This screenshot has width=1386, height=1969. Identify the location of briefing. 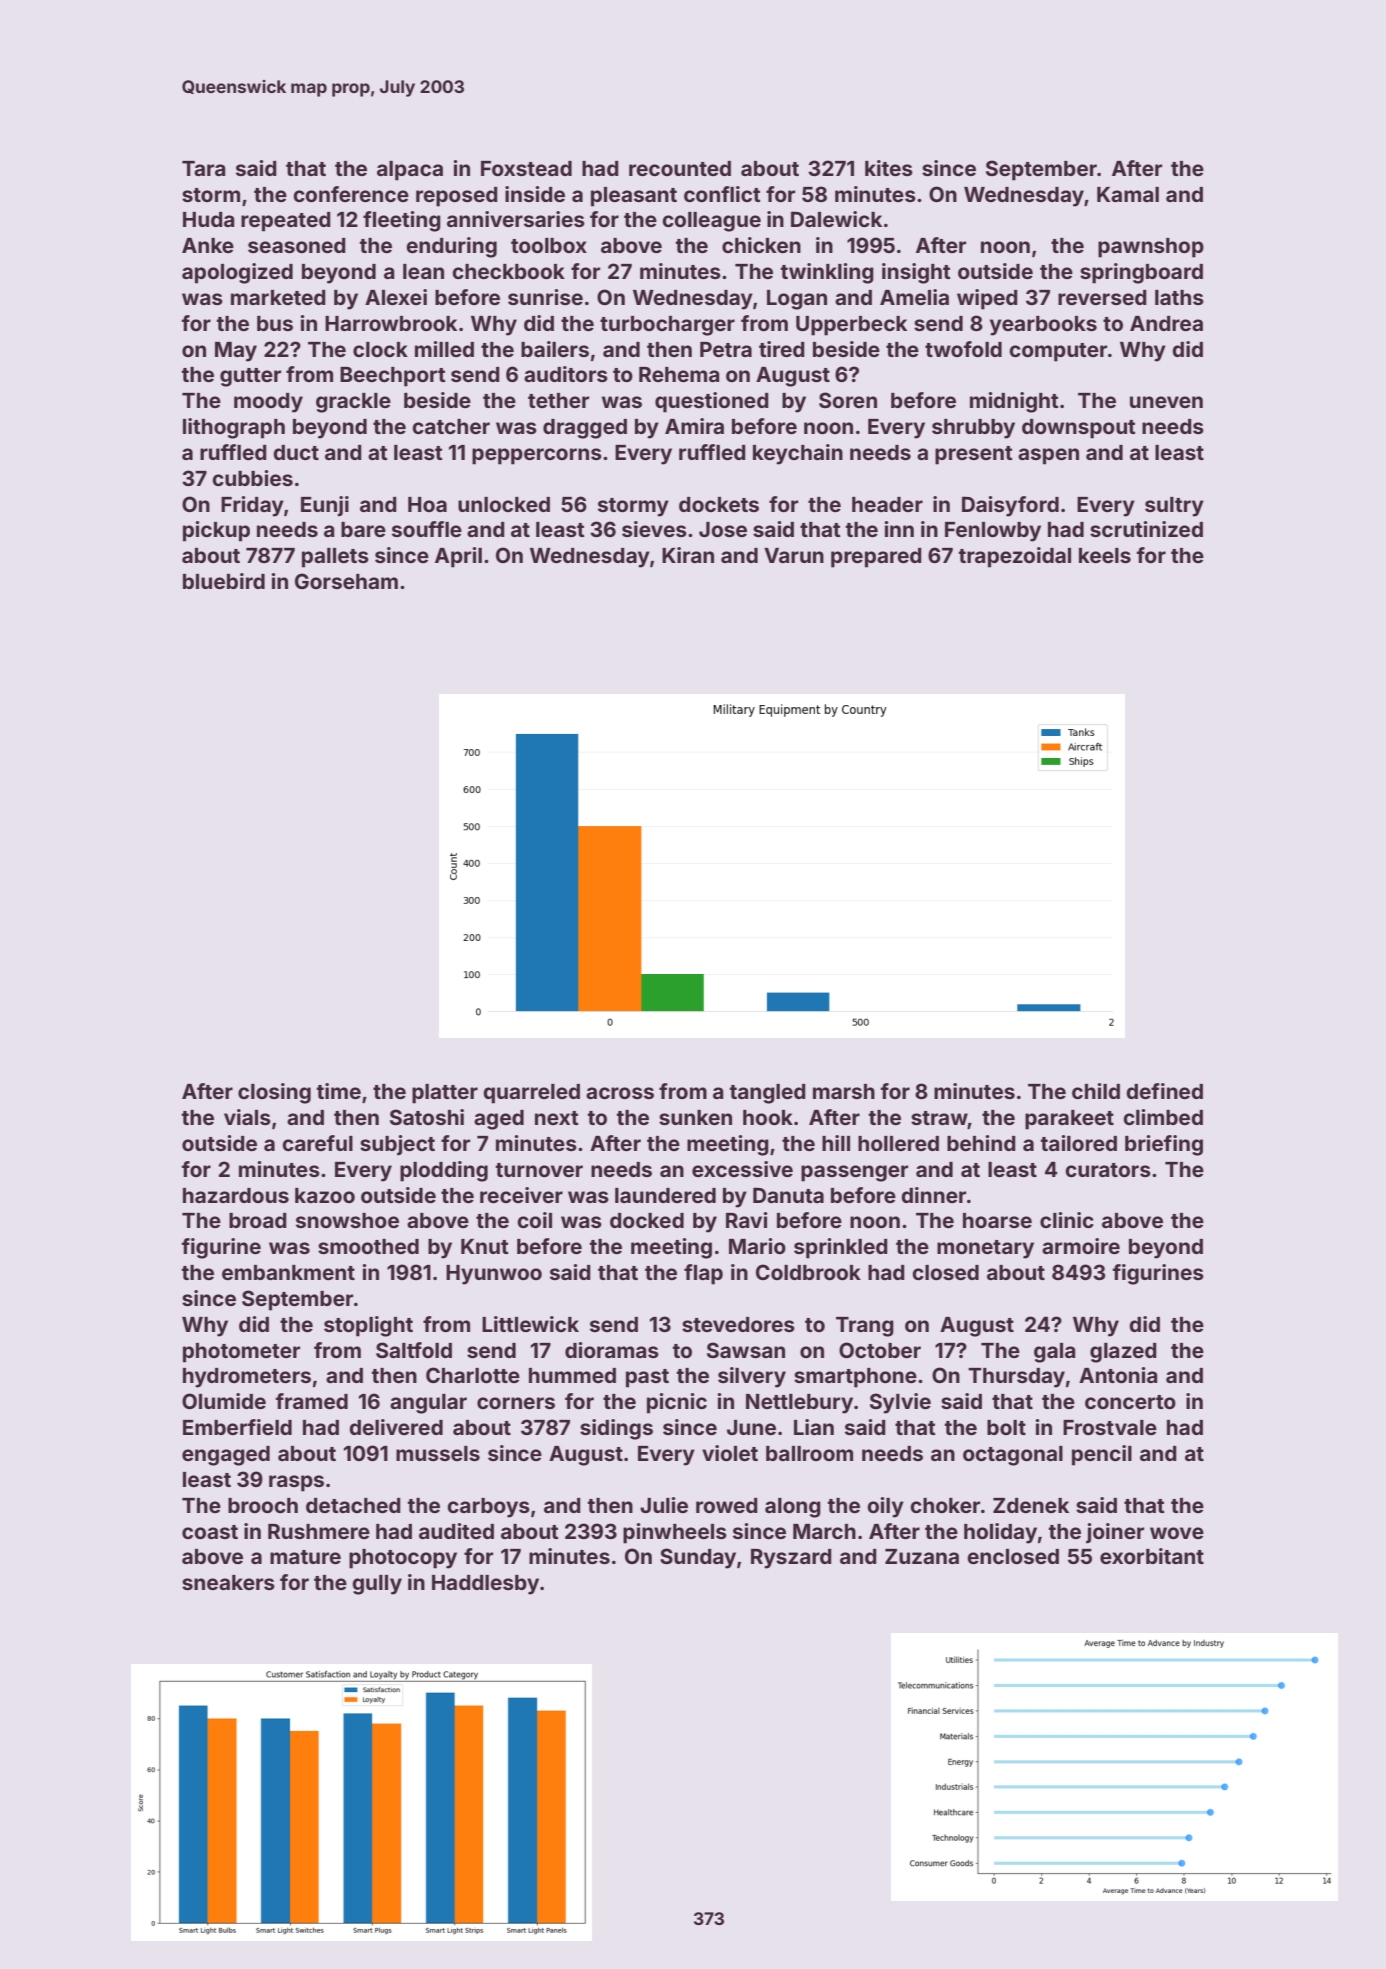
(1164, 1145).
